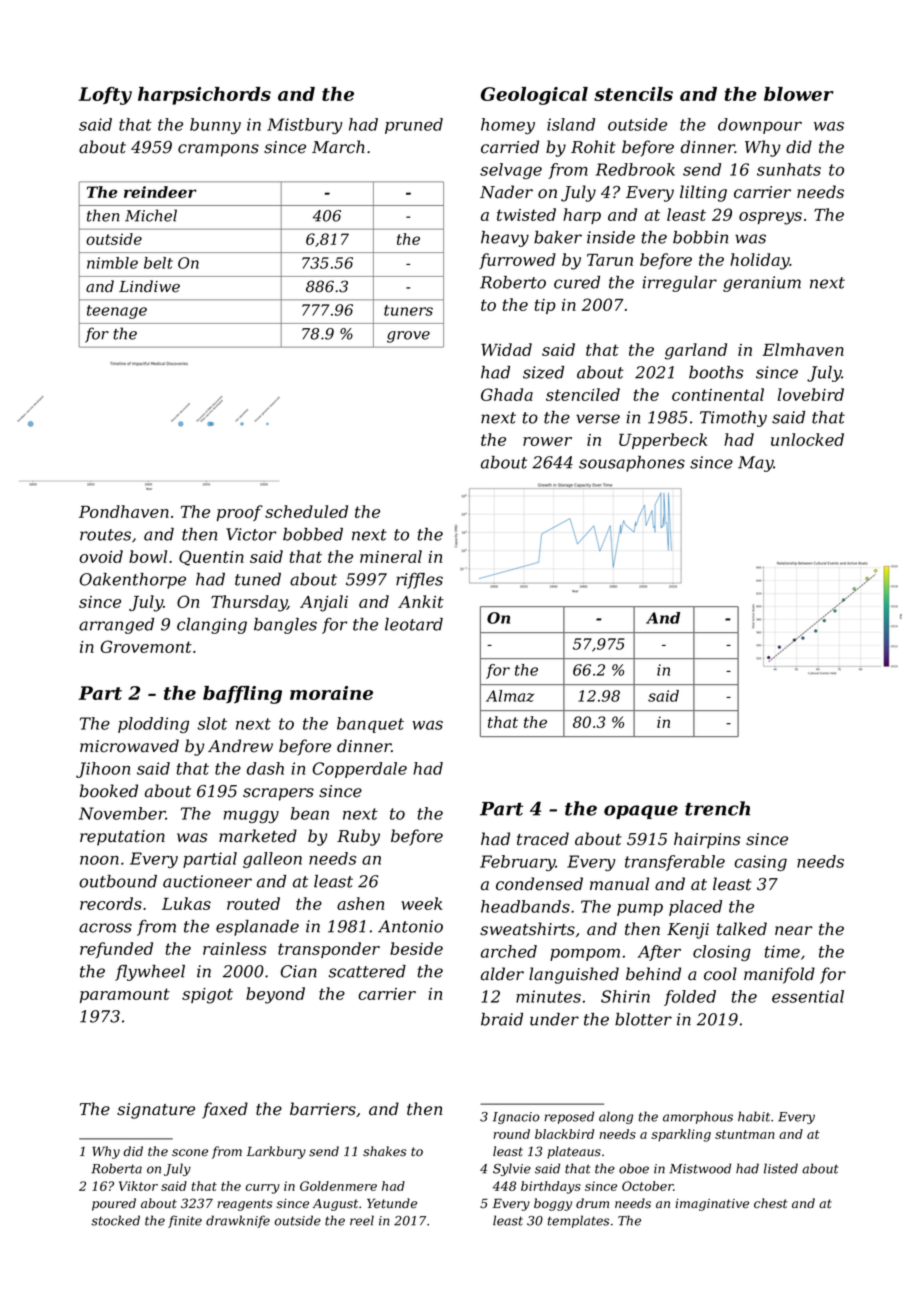 This page has height=1308, width=924. What do you see at coordinates (125, 995) in the page?
I see `paramount` at bounding box center [125, 995].
